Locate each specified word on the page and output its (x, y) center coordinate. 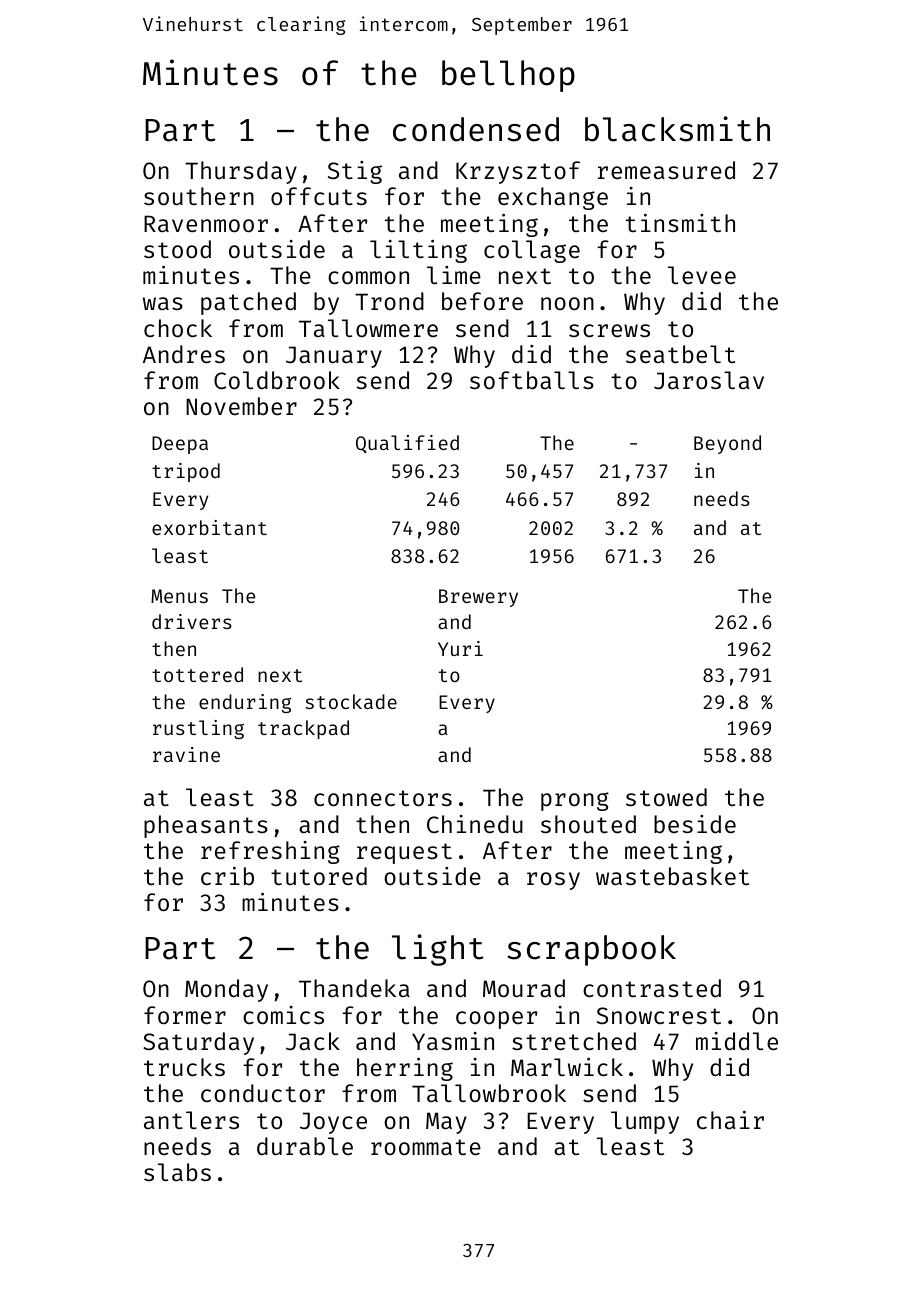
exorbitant (209, 527)
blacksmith (677, 129)
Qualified (407, 444)
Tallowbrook (489, 1093)
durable (305, 1146)
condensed (476, 129)
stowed (666, 797)
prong (575, 801)
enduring (245, 703)
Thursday (241, 172)
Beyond (727, 444)
